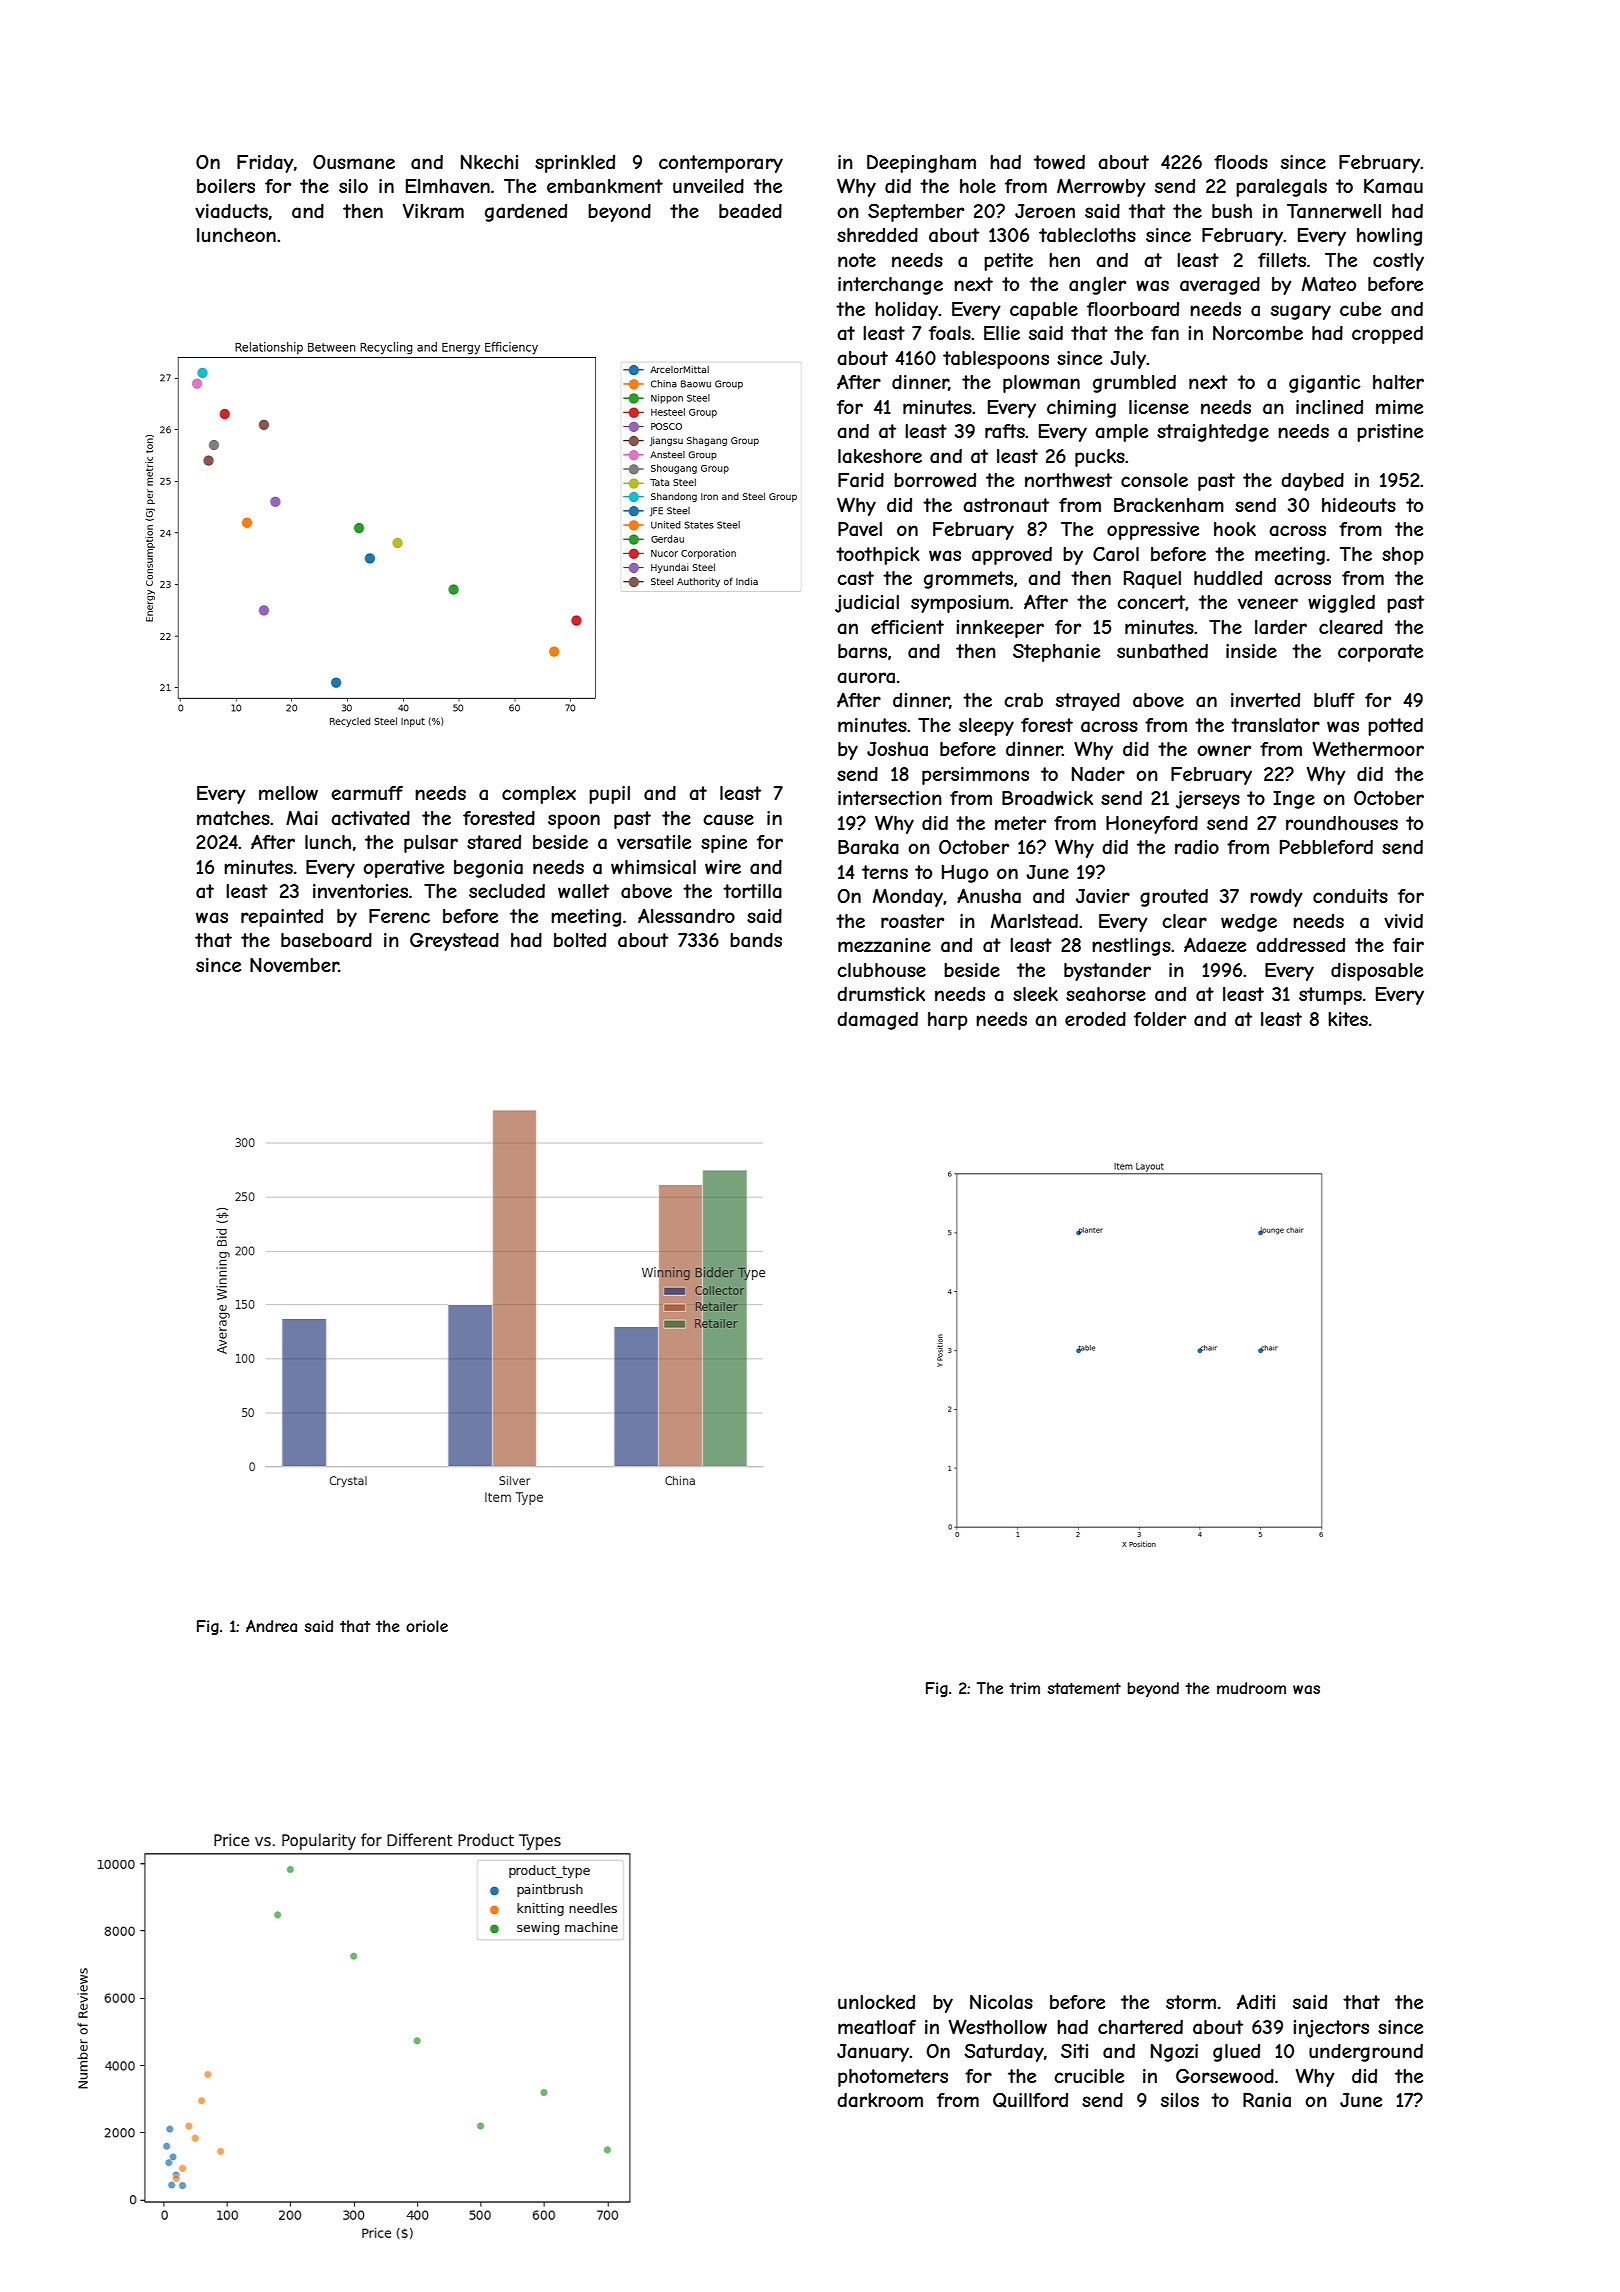 The width and height of the document is (1620, 2292). I want to click on Andrea, so click(271, 1626).
